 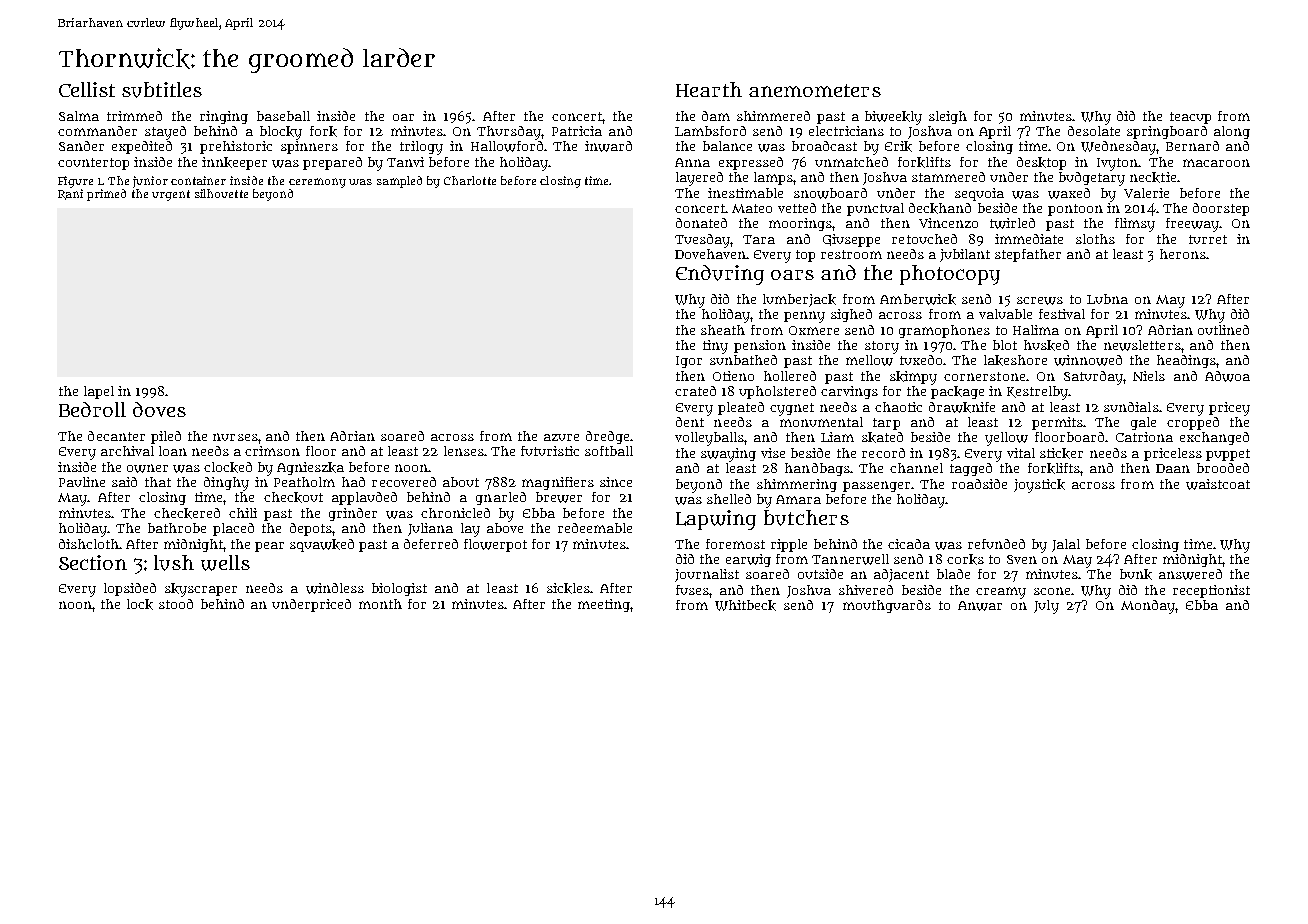 I want to click on anemometers, so click(x=815, y=90).
